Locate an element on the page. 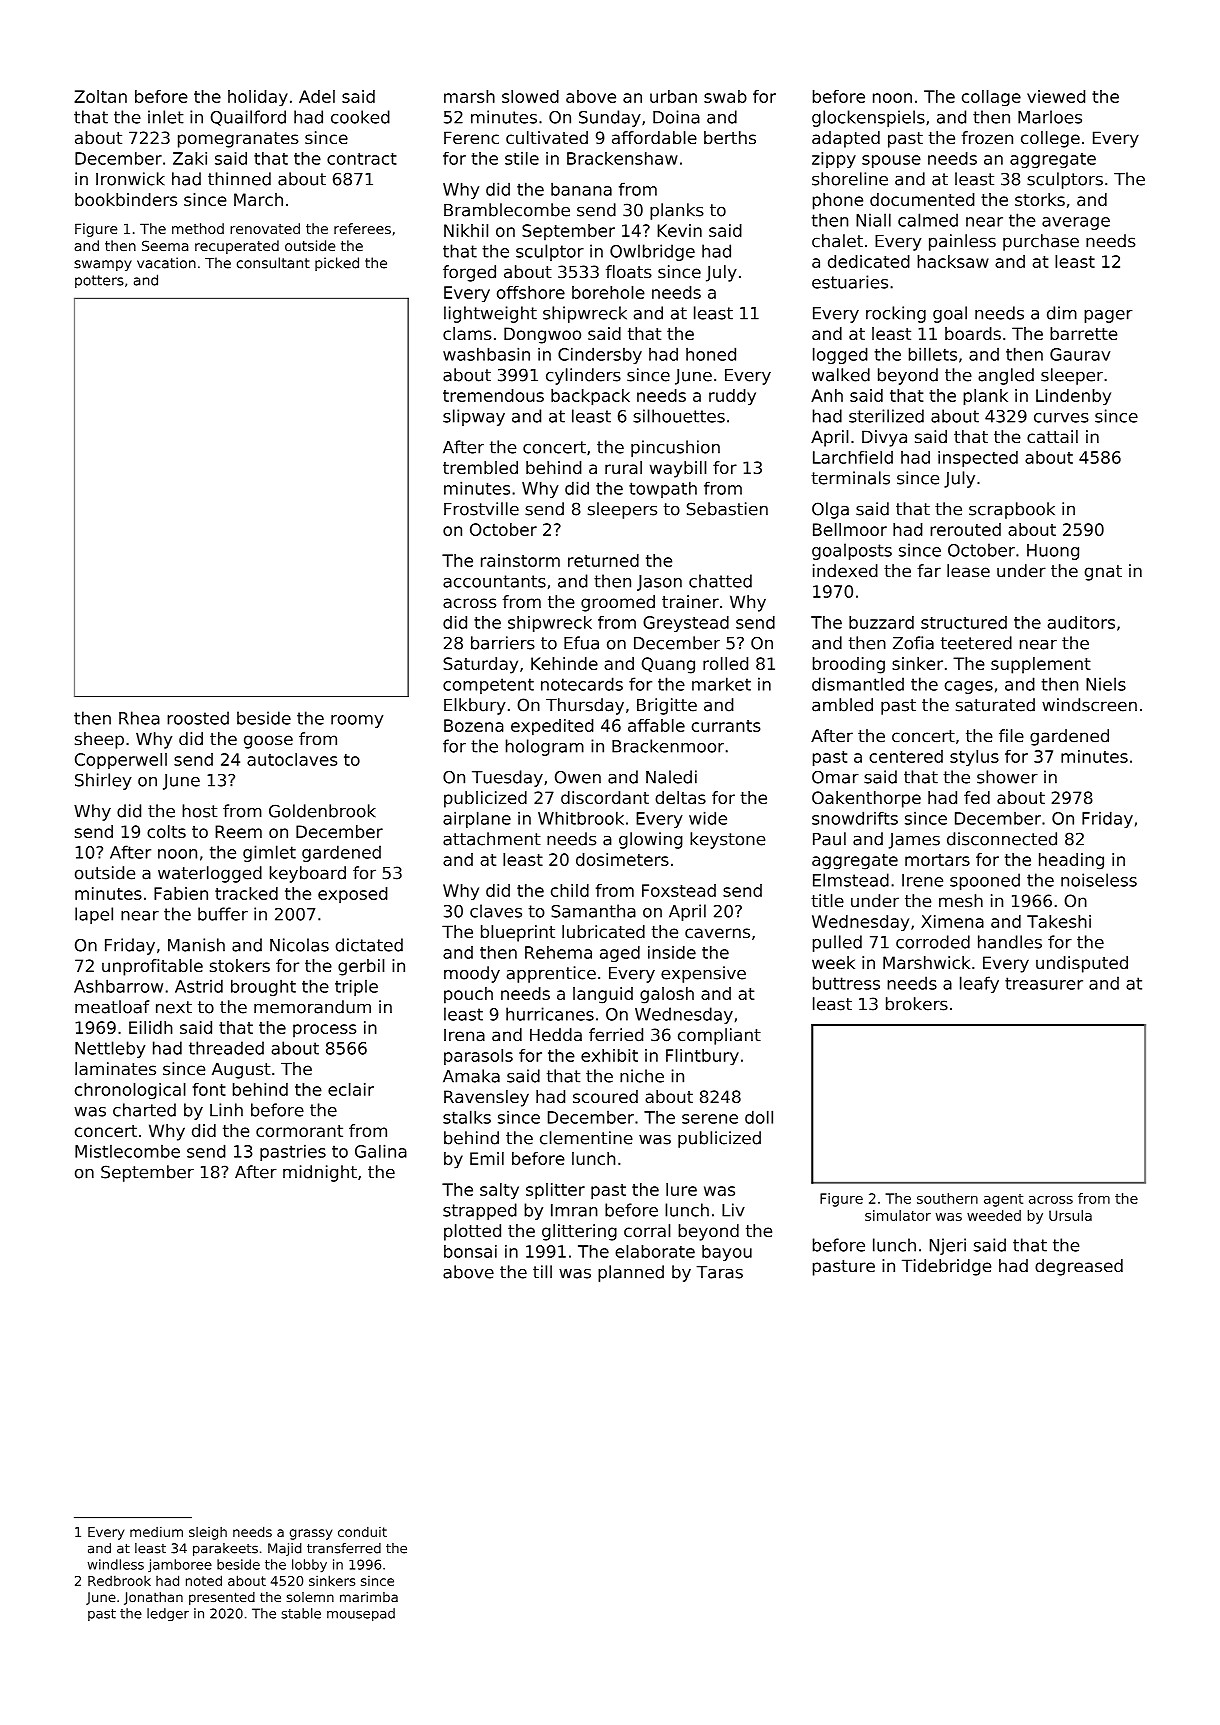 This document has width=1220, height=1725. inlet is located at coordinates (166, 117).
